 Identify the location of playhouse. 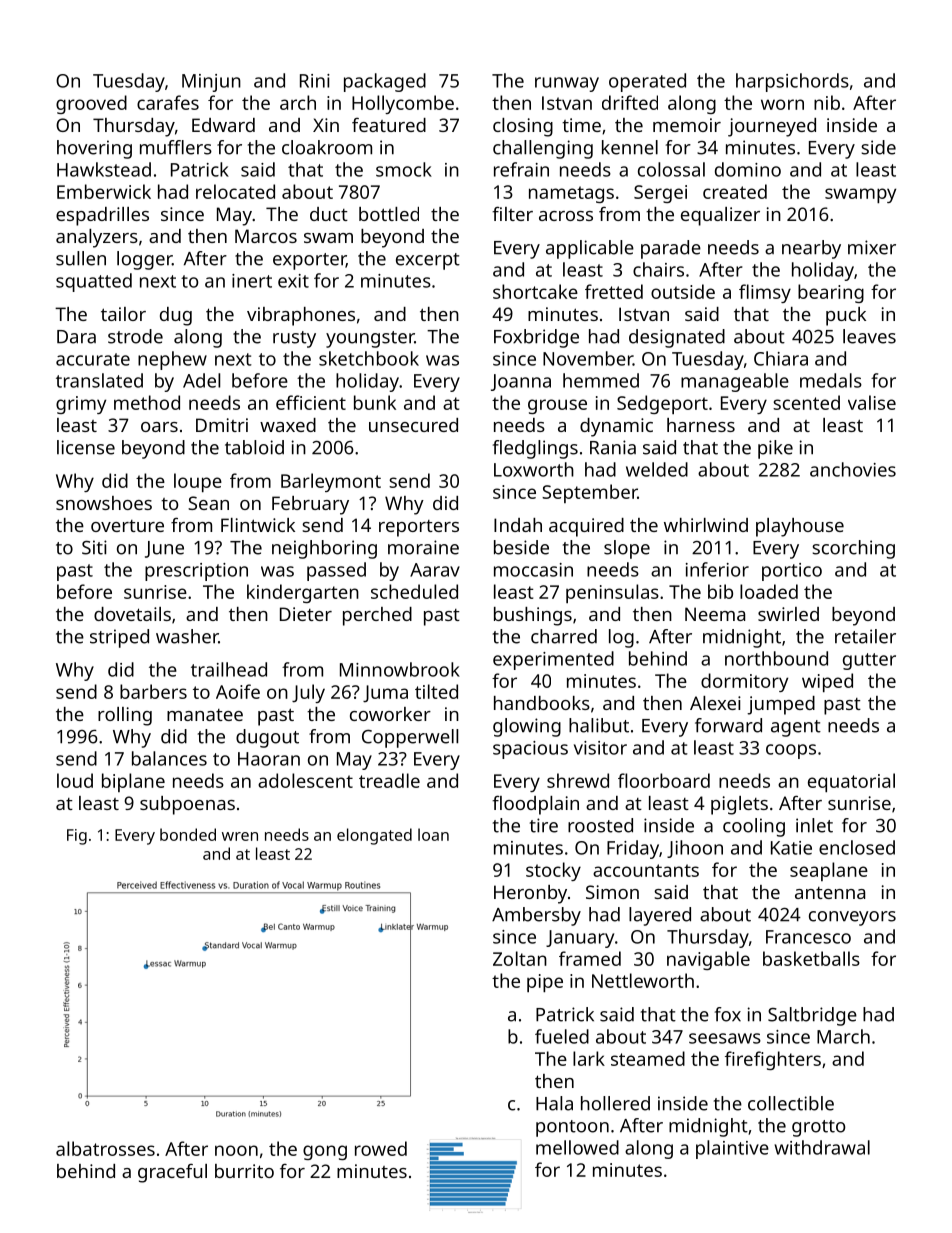
(800, 527).
